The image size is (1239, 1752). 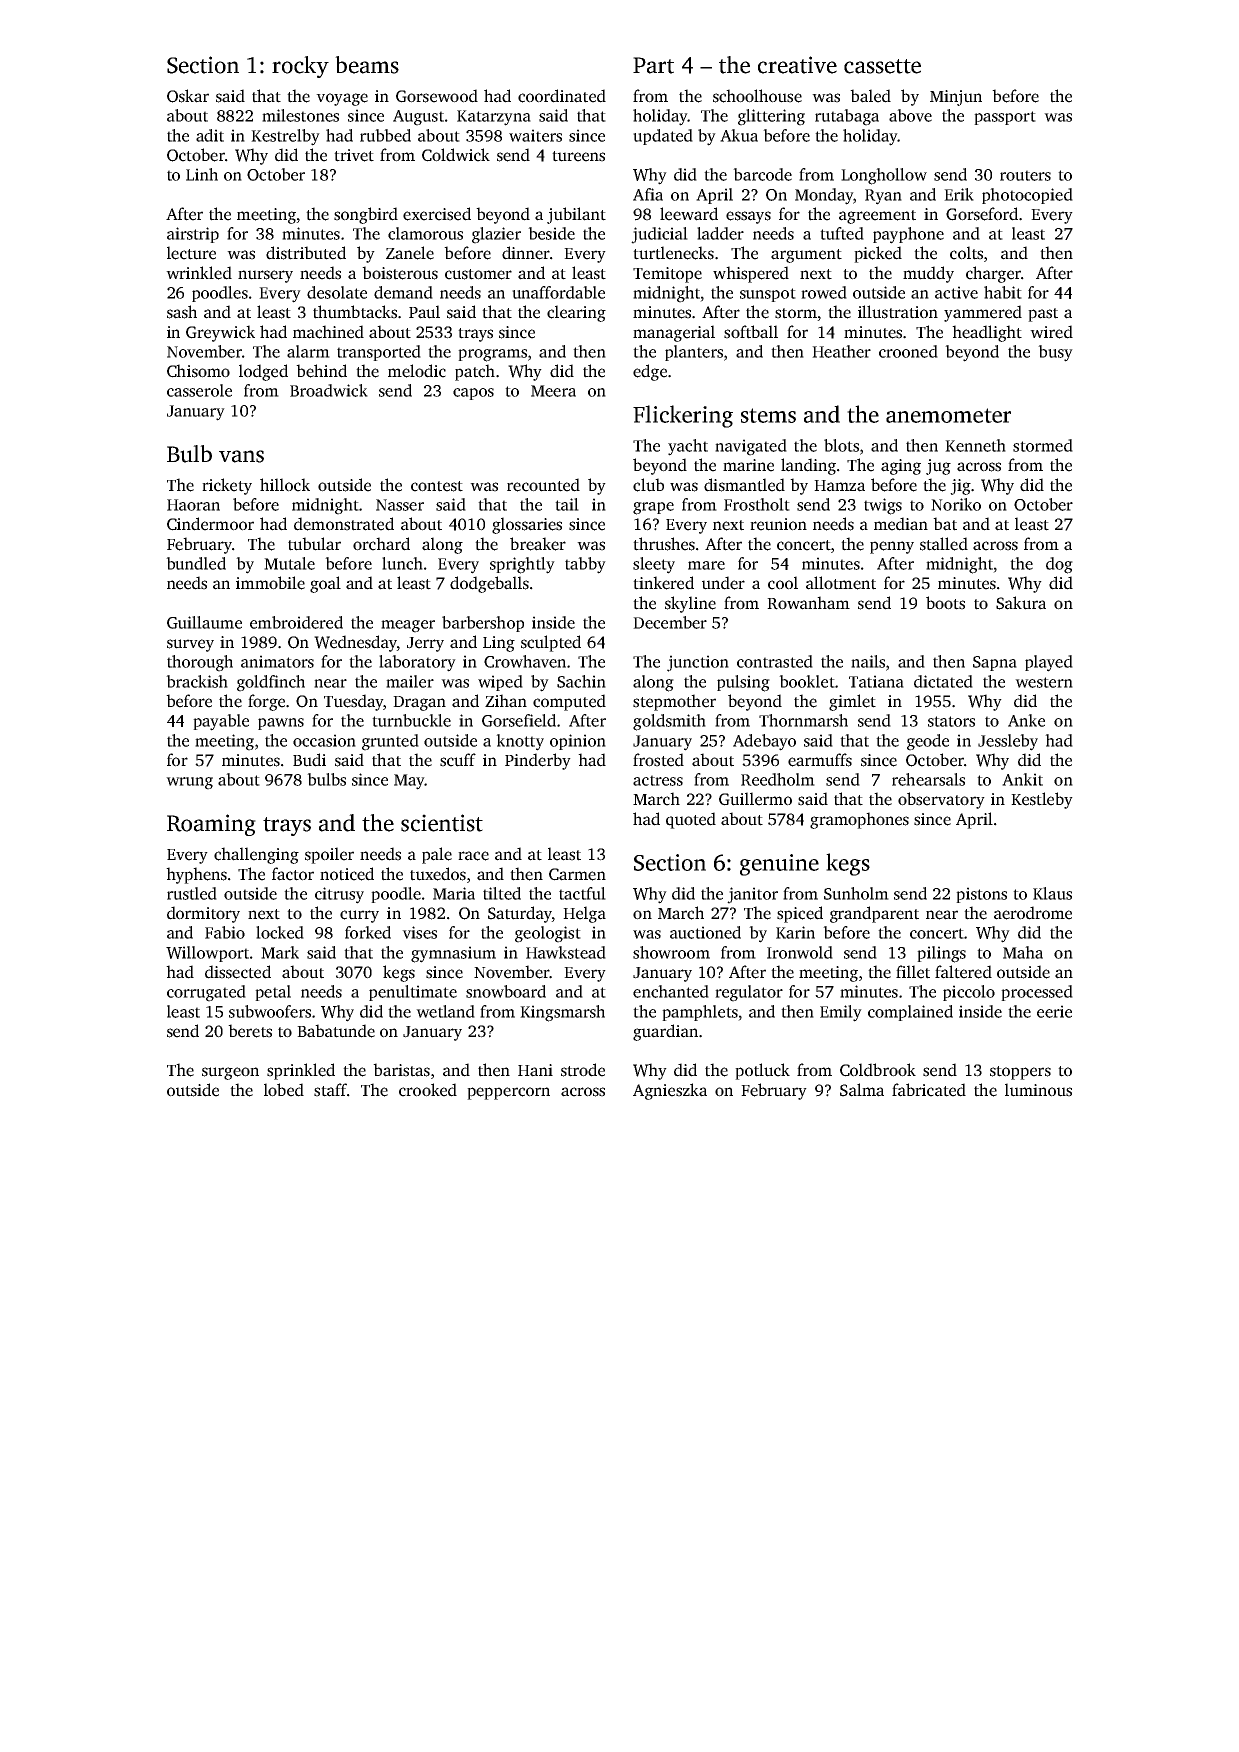 I want to click on Part, so click(x=653, y=65).
